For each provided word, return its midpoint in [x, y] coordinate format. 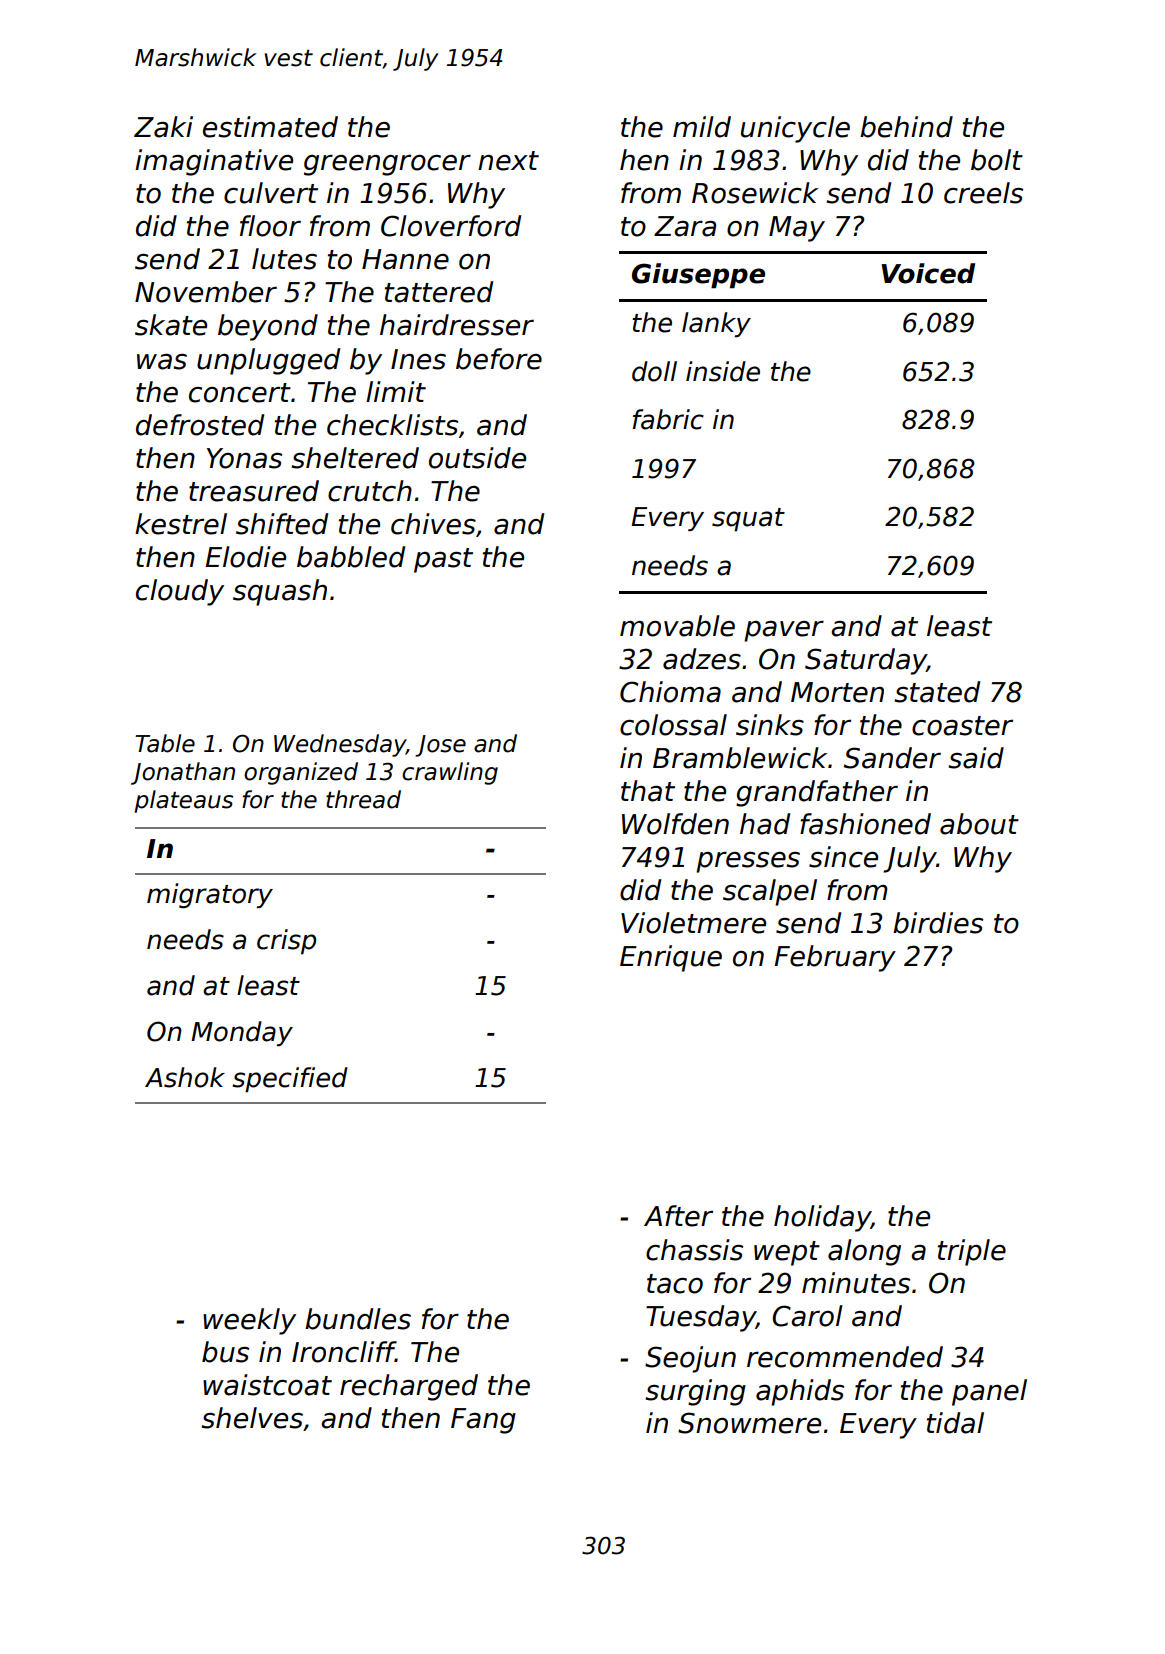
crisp [286, 941]
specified [290, 1079]
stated [937, 692]
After [678, 1216]
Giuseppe [698, 276]
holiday [822, 1218]
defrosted [200, 425]
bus [225, 1352]
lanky [716, 324]
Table [165, 743]
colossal [673, 725]
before [499, 359]
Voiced [928, 273]
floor [270, 226]
